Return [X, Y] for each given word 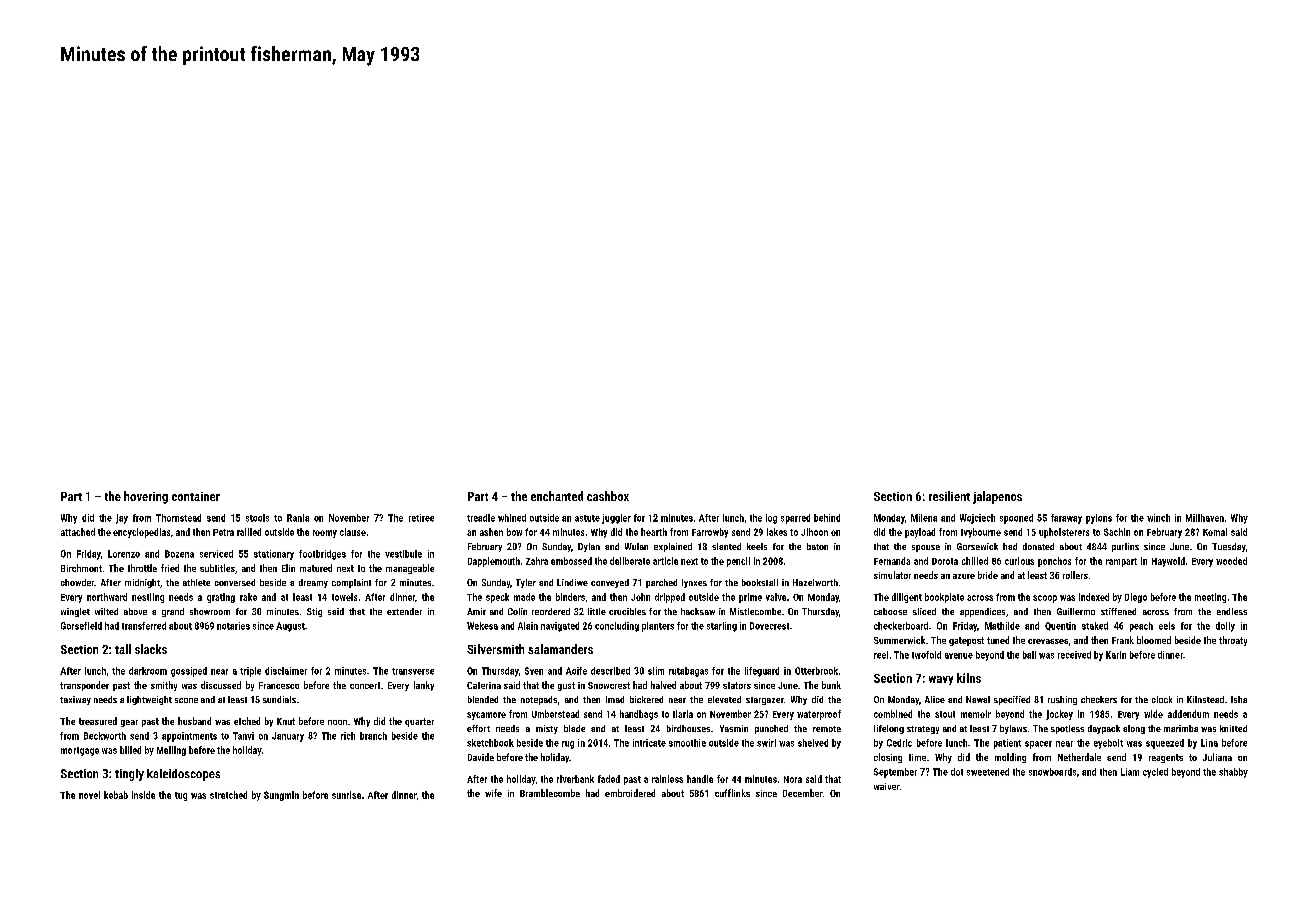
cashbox [608, 496]
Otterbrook [816, 671]
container [196, 496]
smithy [164, 686]
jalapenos [997, 497]
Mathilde [1002, 626]
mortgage [80, 751]
